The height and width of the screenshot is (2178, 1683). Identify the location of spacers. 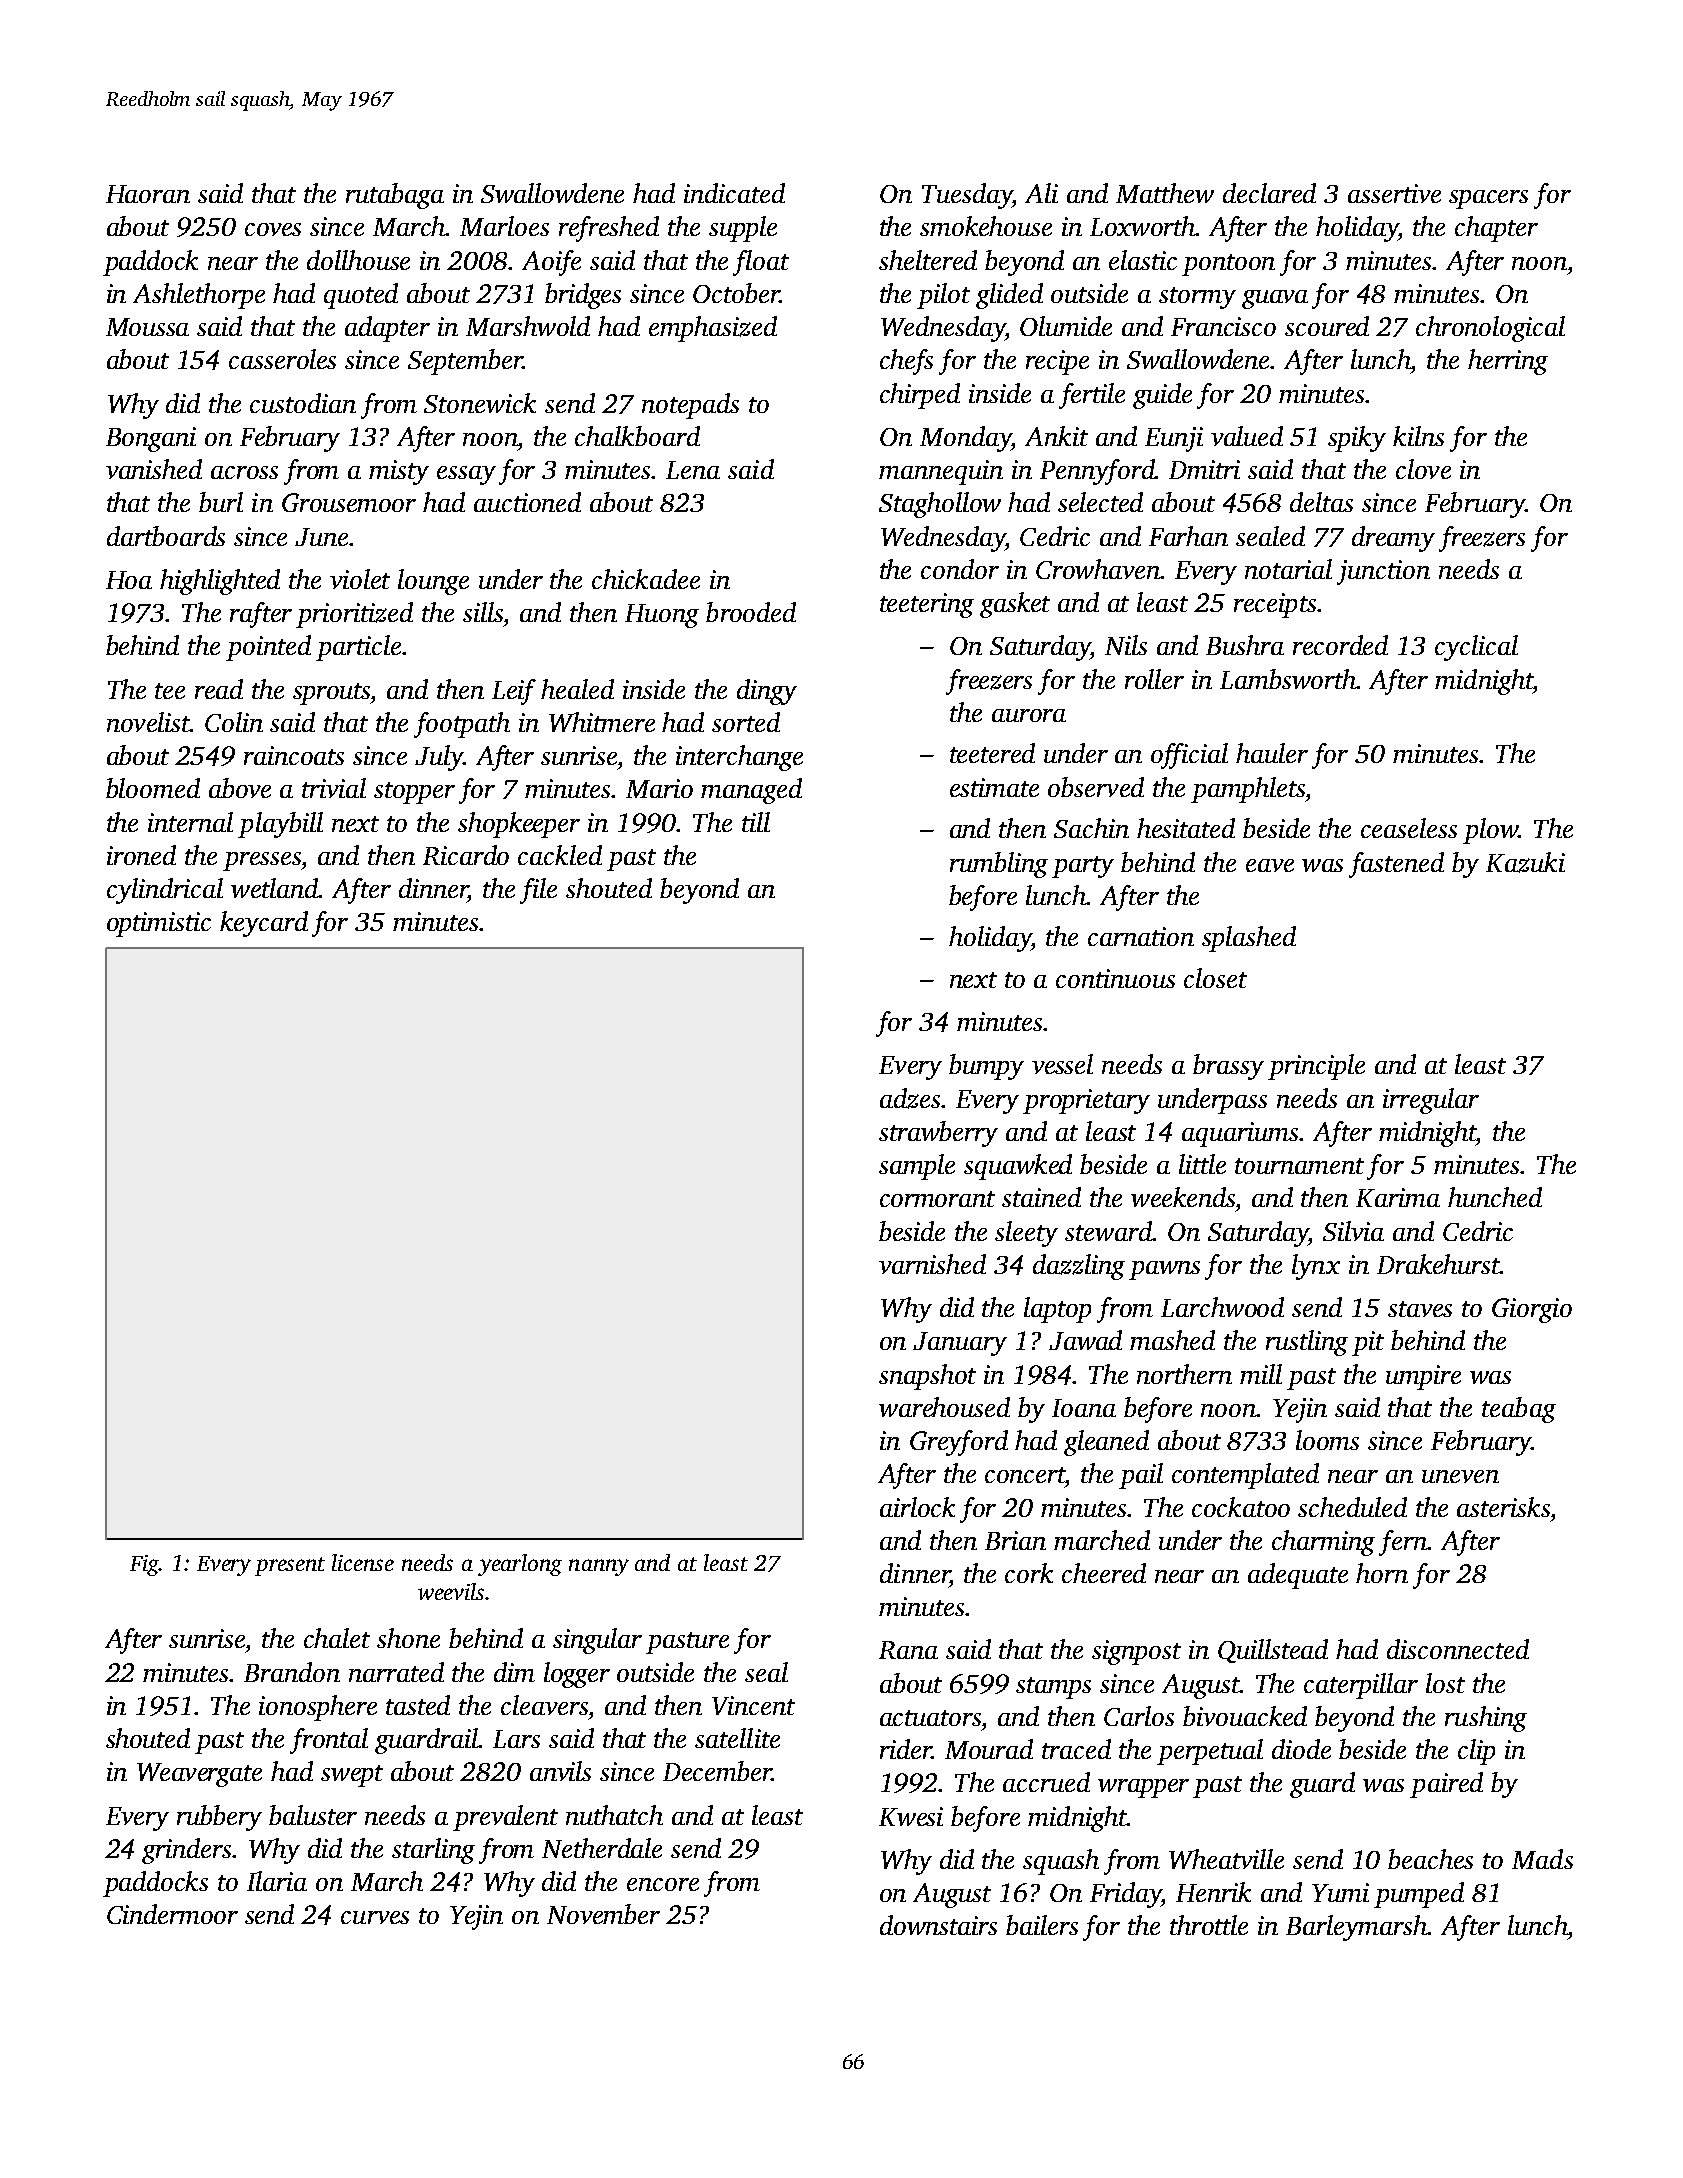
(1488, 199).
